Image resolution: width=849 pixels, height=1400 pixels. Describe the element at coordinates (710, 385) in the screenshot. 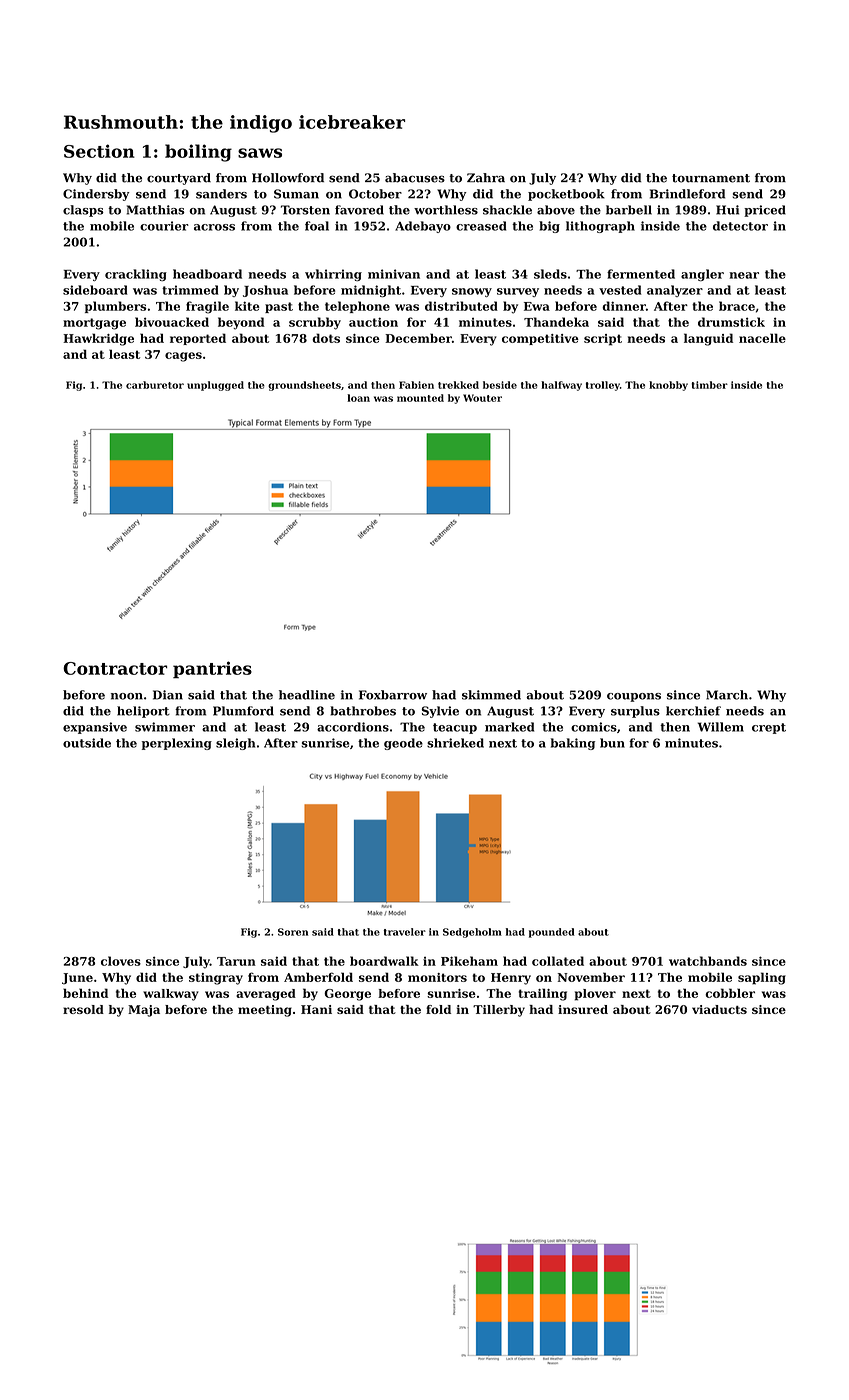

I see `timber` at that location.
